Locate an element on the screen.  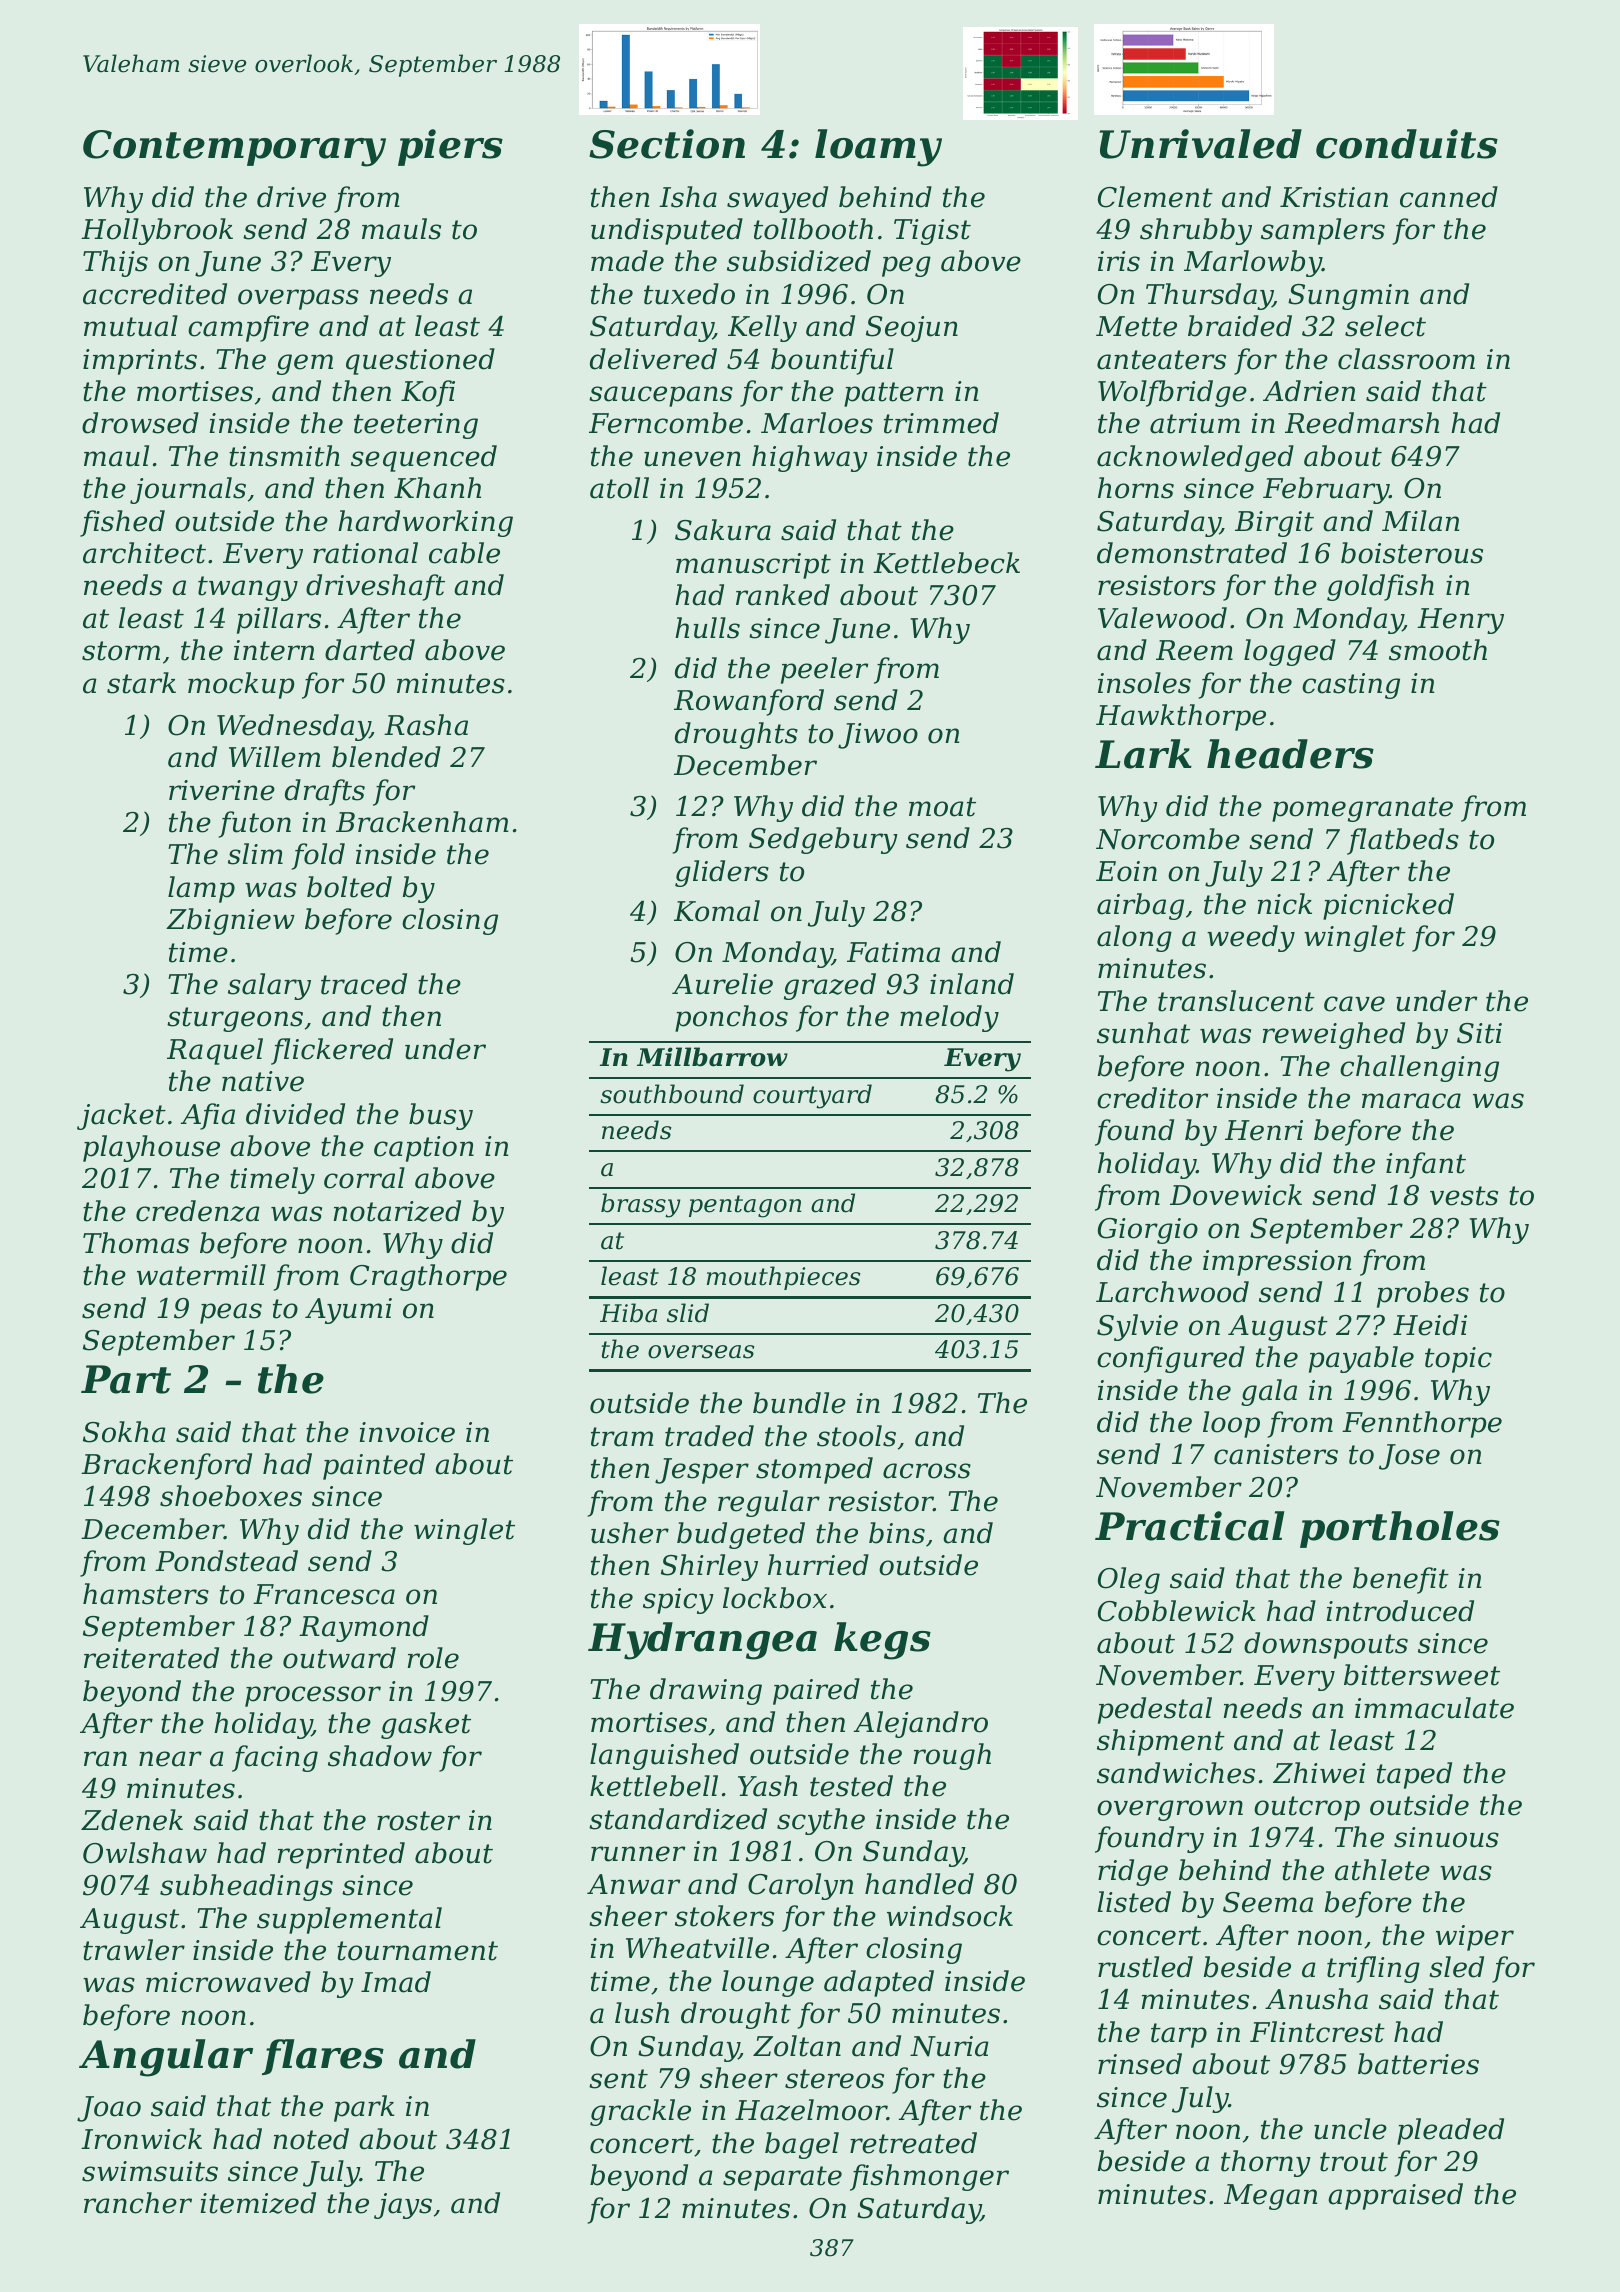
separate is located at coordinates (782, 2178).
